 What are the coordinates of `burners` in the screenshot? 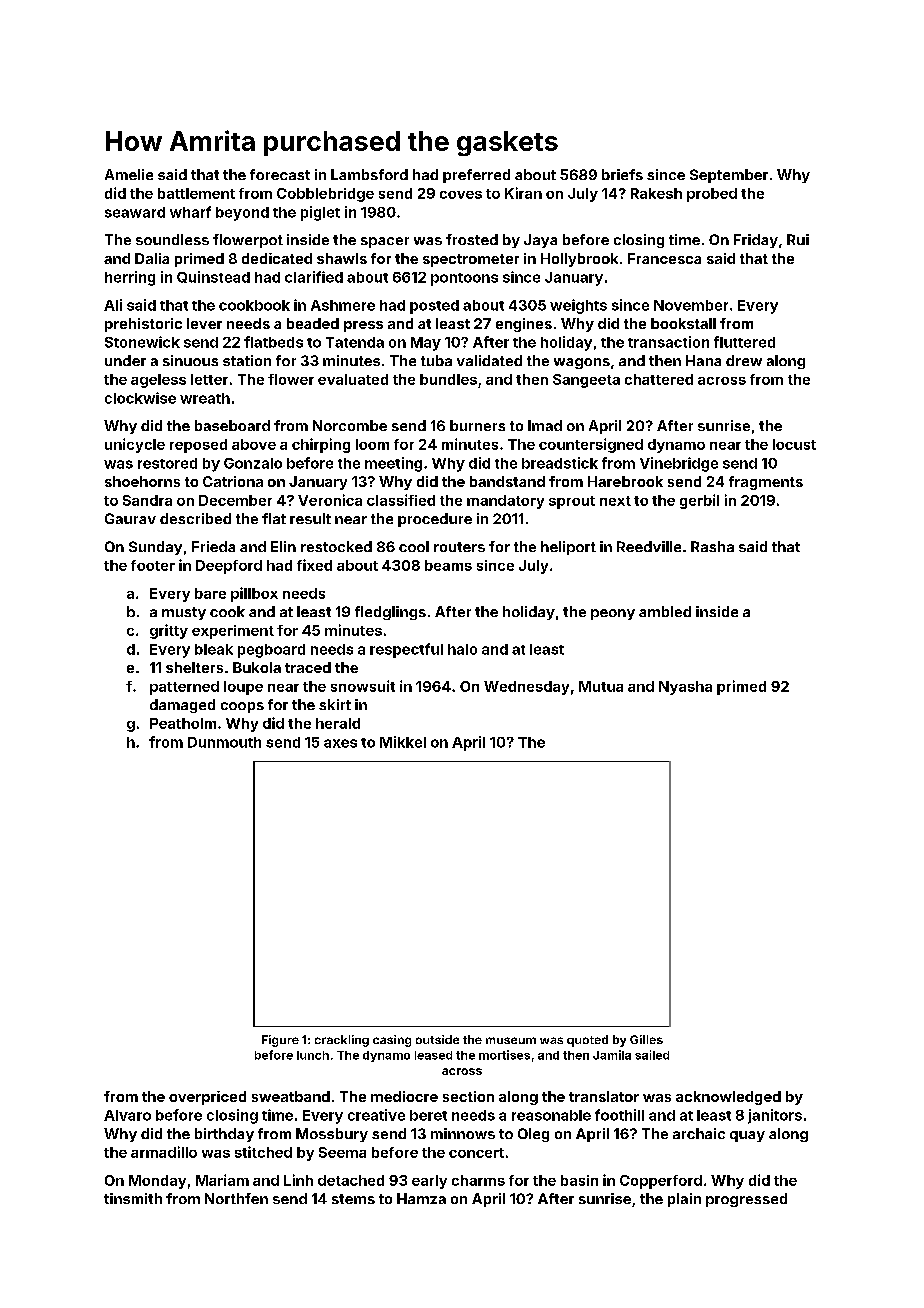 It's located at (477, 425).
